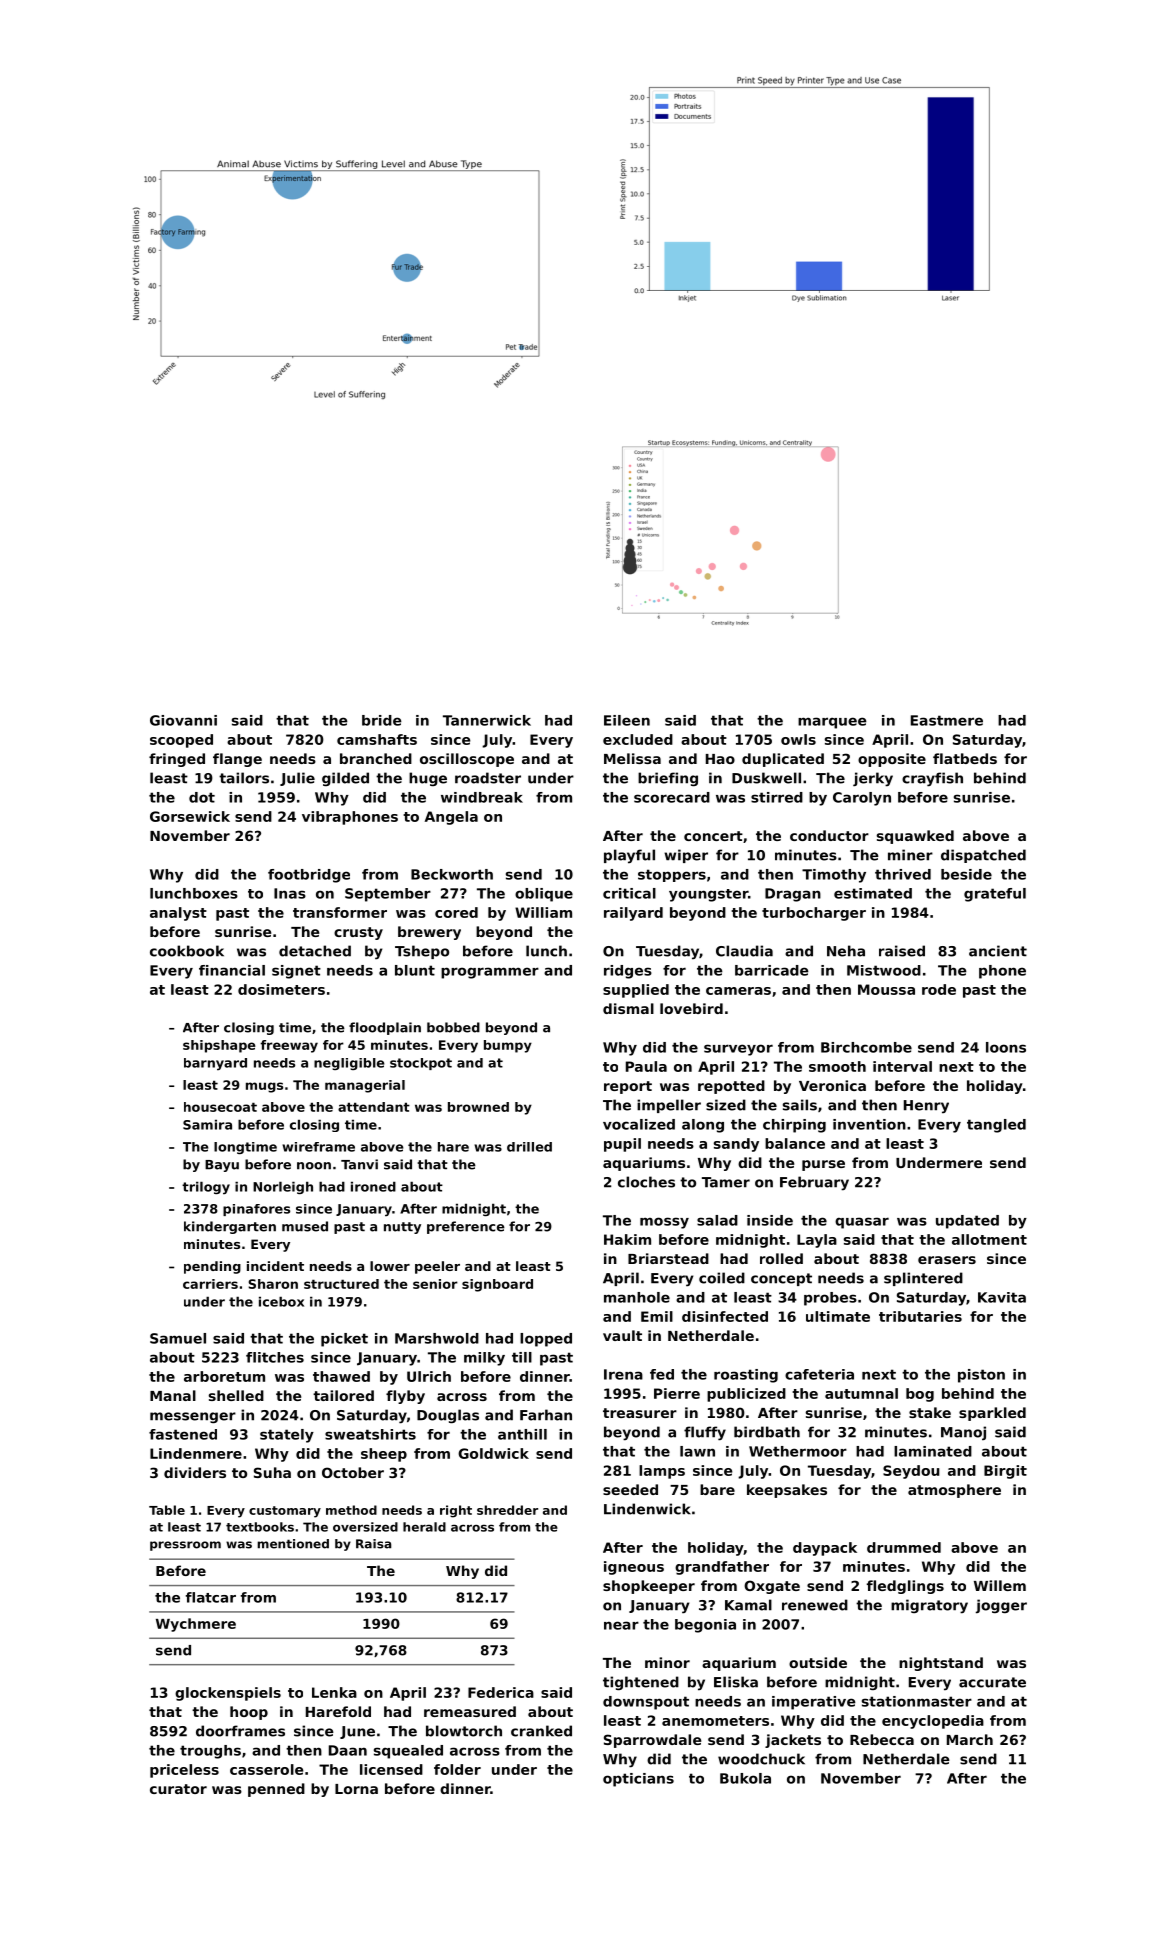 The width and height of the screenshot is (1176, 1938). What do you see at coordinates (184, 1771) in the screenshot?
I see `priceless` at bounding box center [184, 1771].
